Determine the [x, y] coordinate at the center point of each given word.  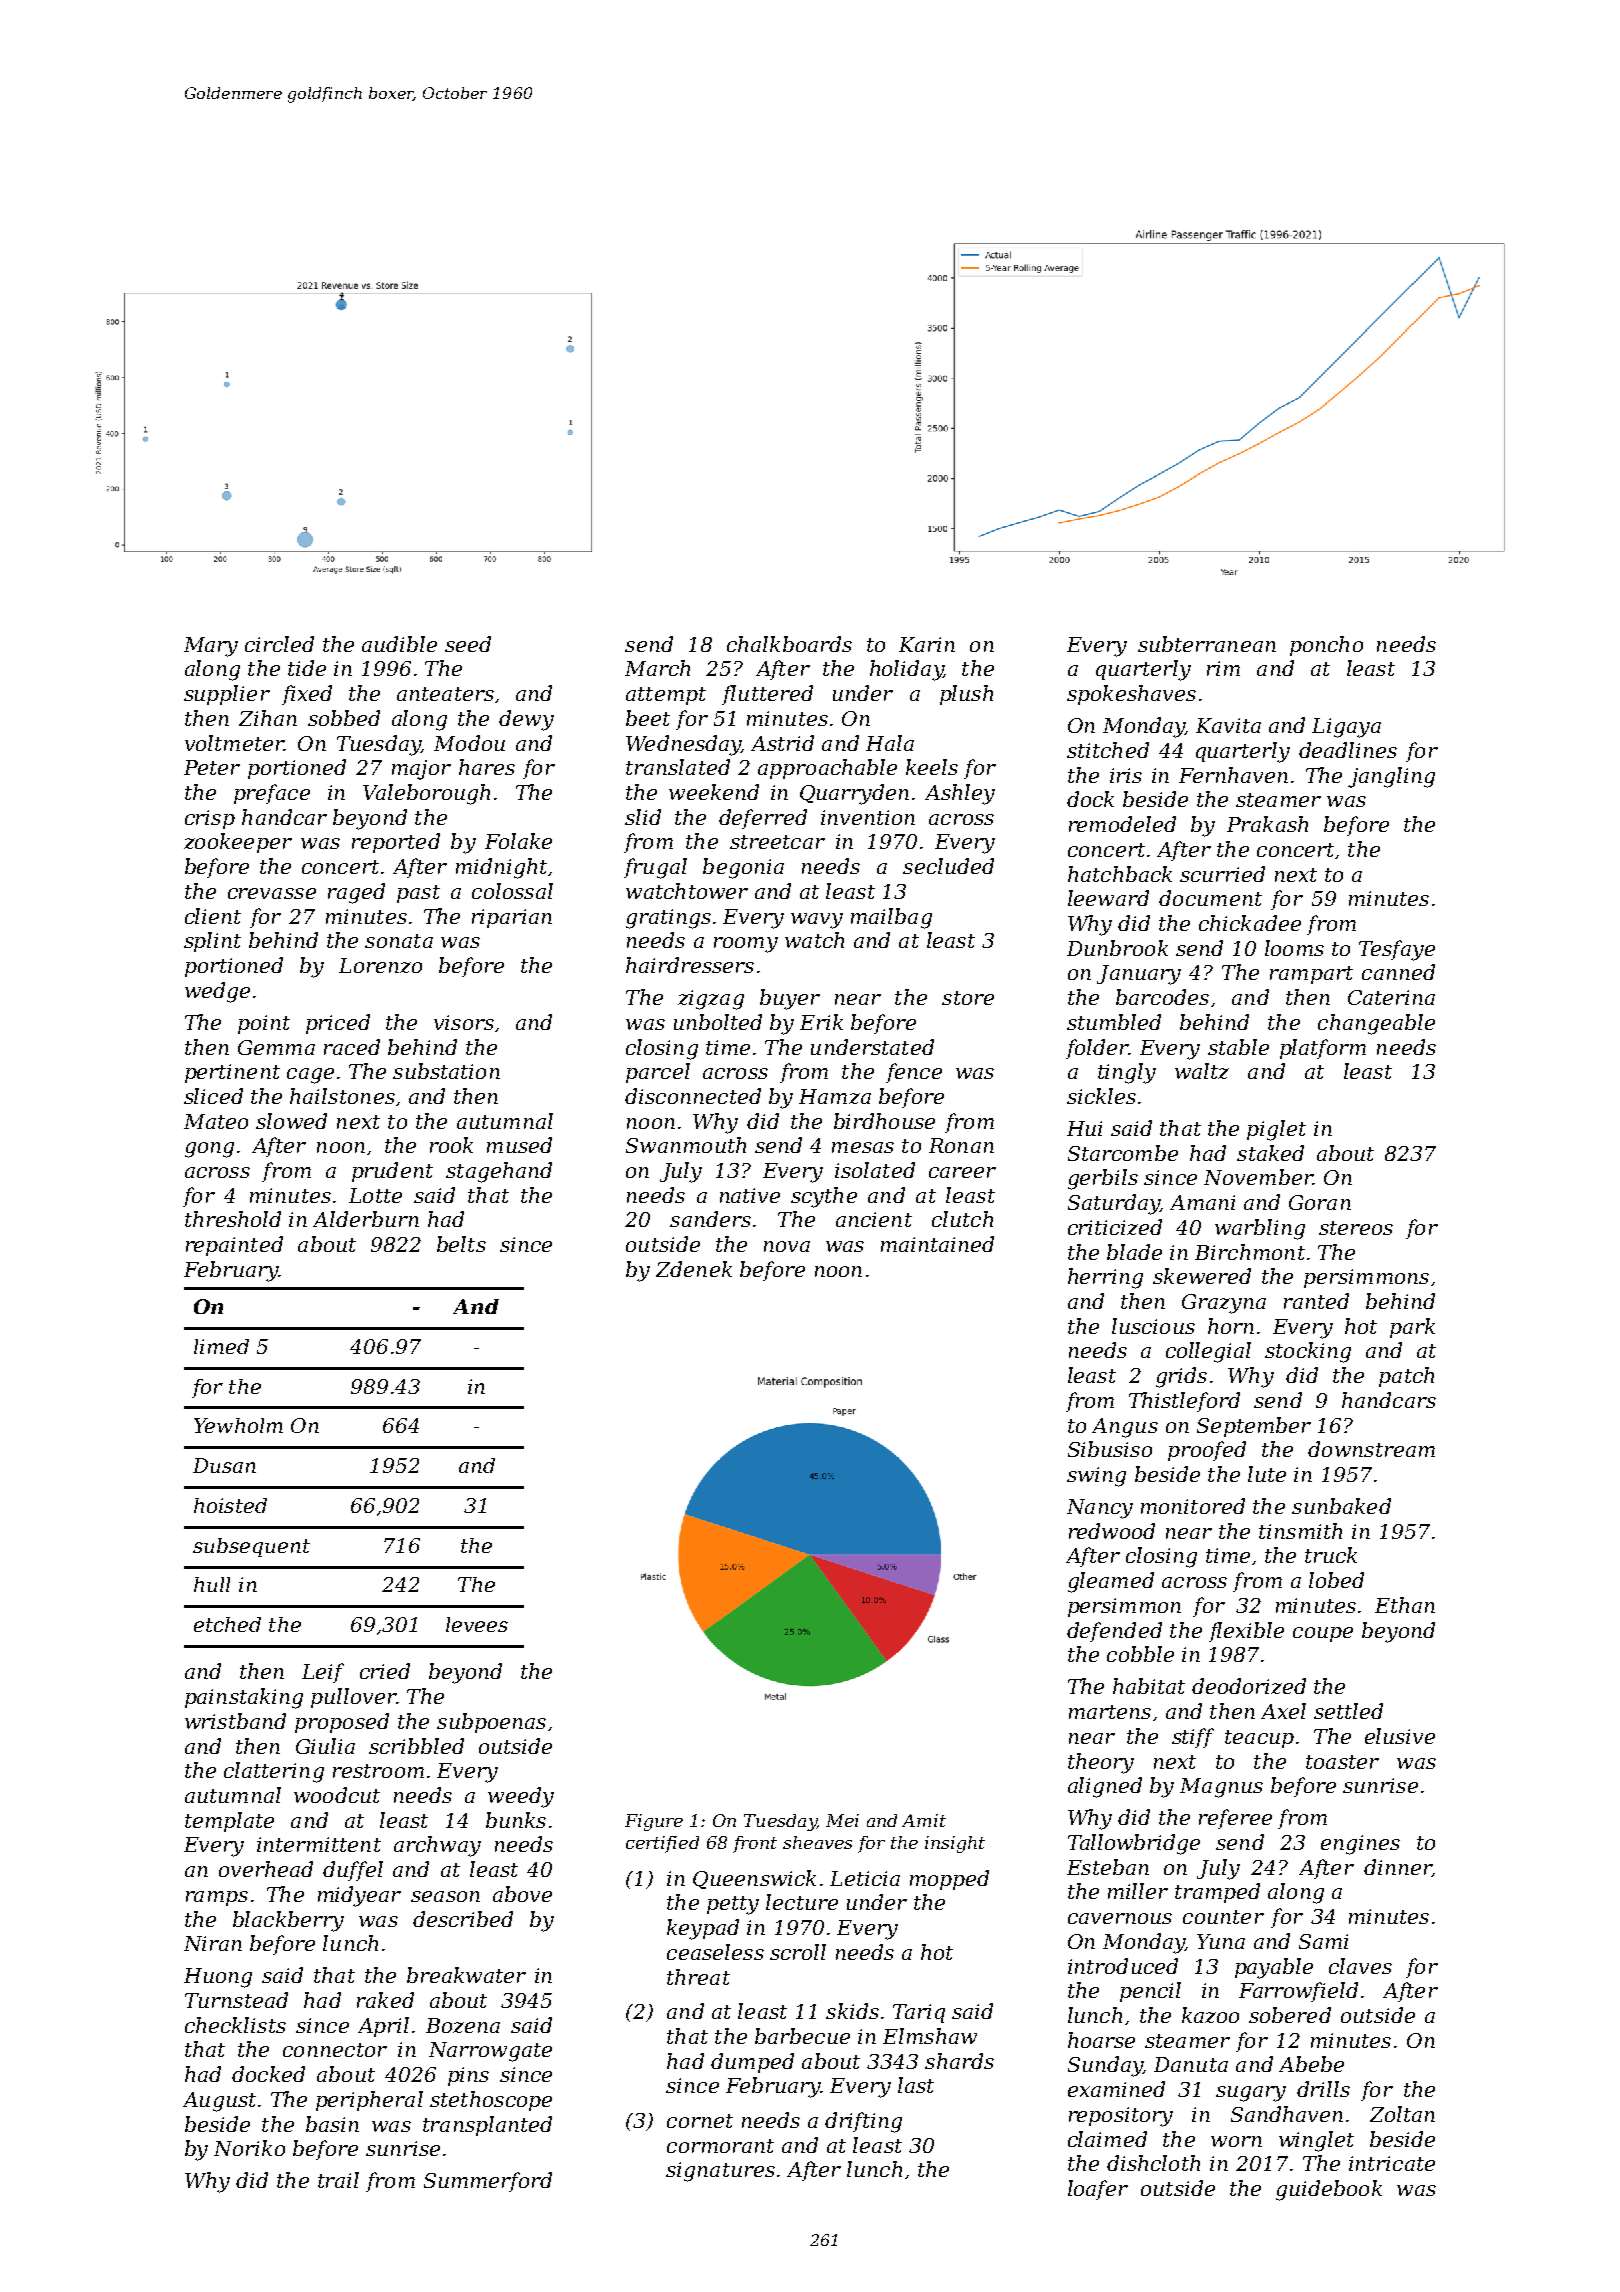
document [1210, 898]
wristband [235, 1721]
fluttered [767, 695]
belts [461, 1244]
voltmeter [234, 743]
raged [356, 893]
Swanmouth [686, 1145]
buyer [790, 999]
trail [338, 2180]
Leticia [865, 1878]
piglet [1276, 1130]
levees [477, 1624]
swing [1096, 1477]
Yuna [1221, 1941]
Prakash [1267, 824]
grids [1181, 1377]
